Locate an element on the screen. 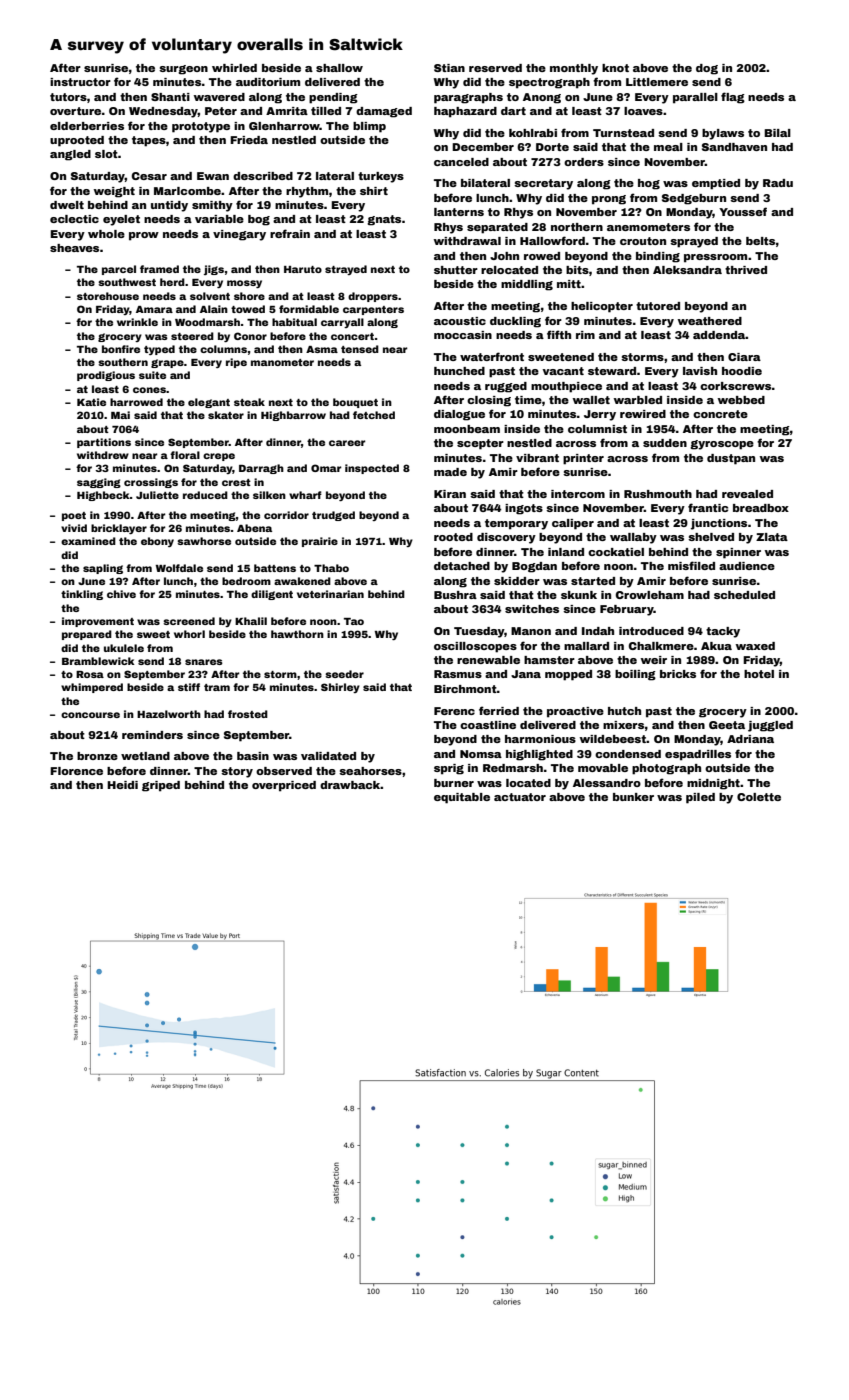  gyroscope is located at coordinates (722, 445).
